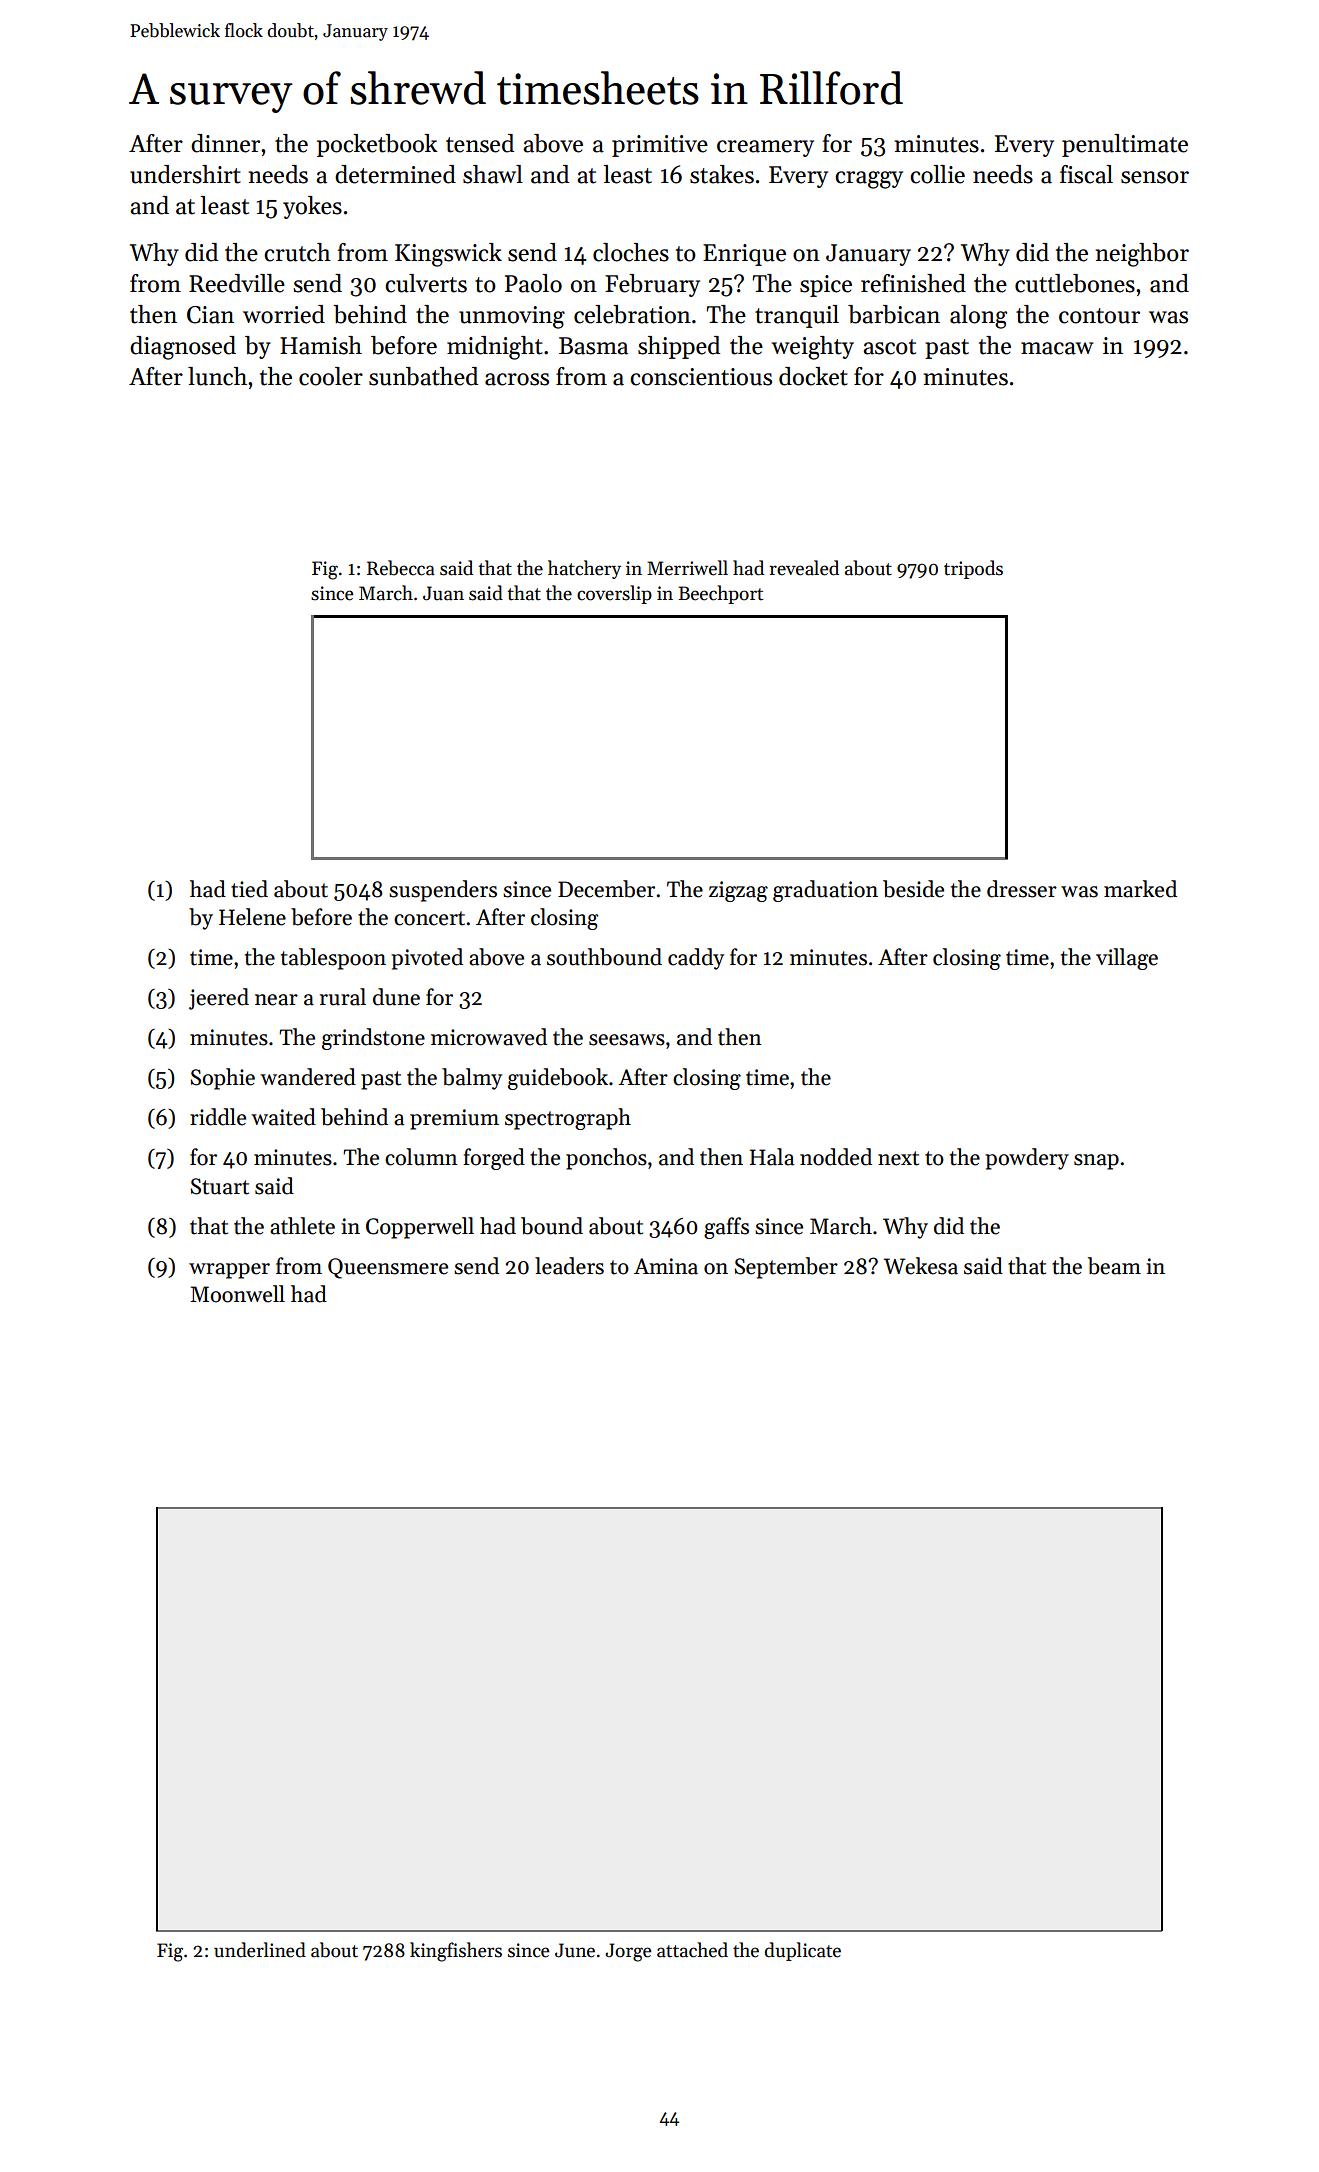  I want to click on Stuart, so click(220, 1186).
